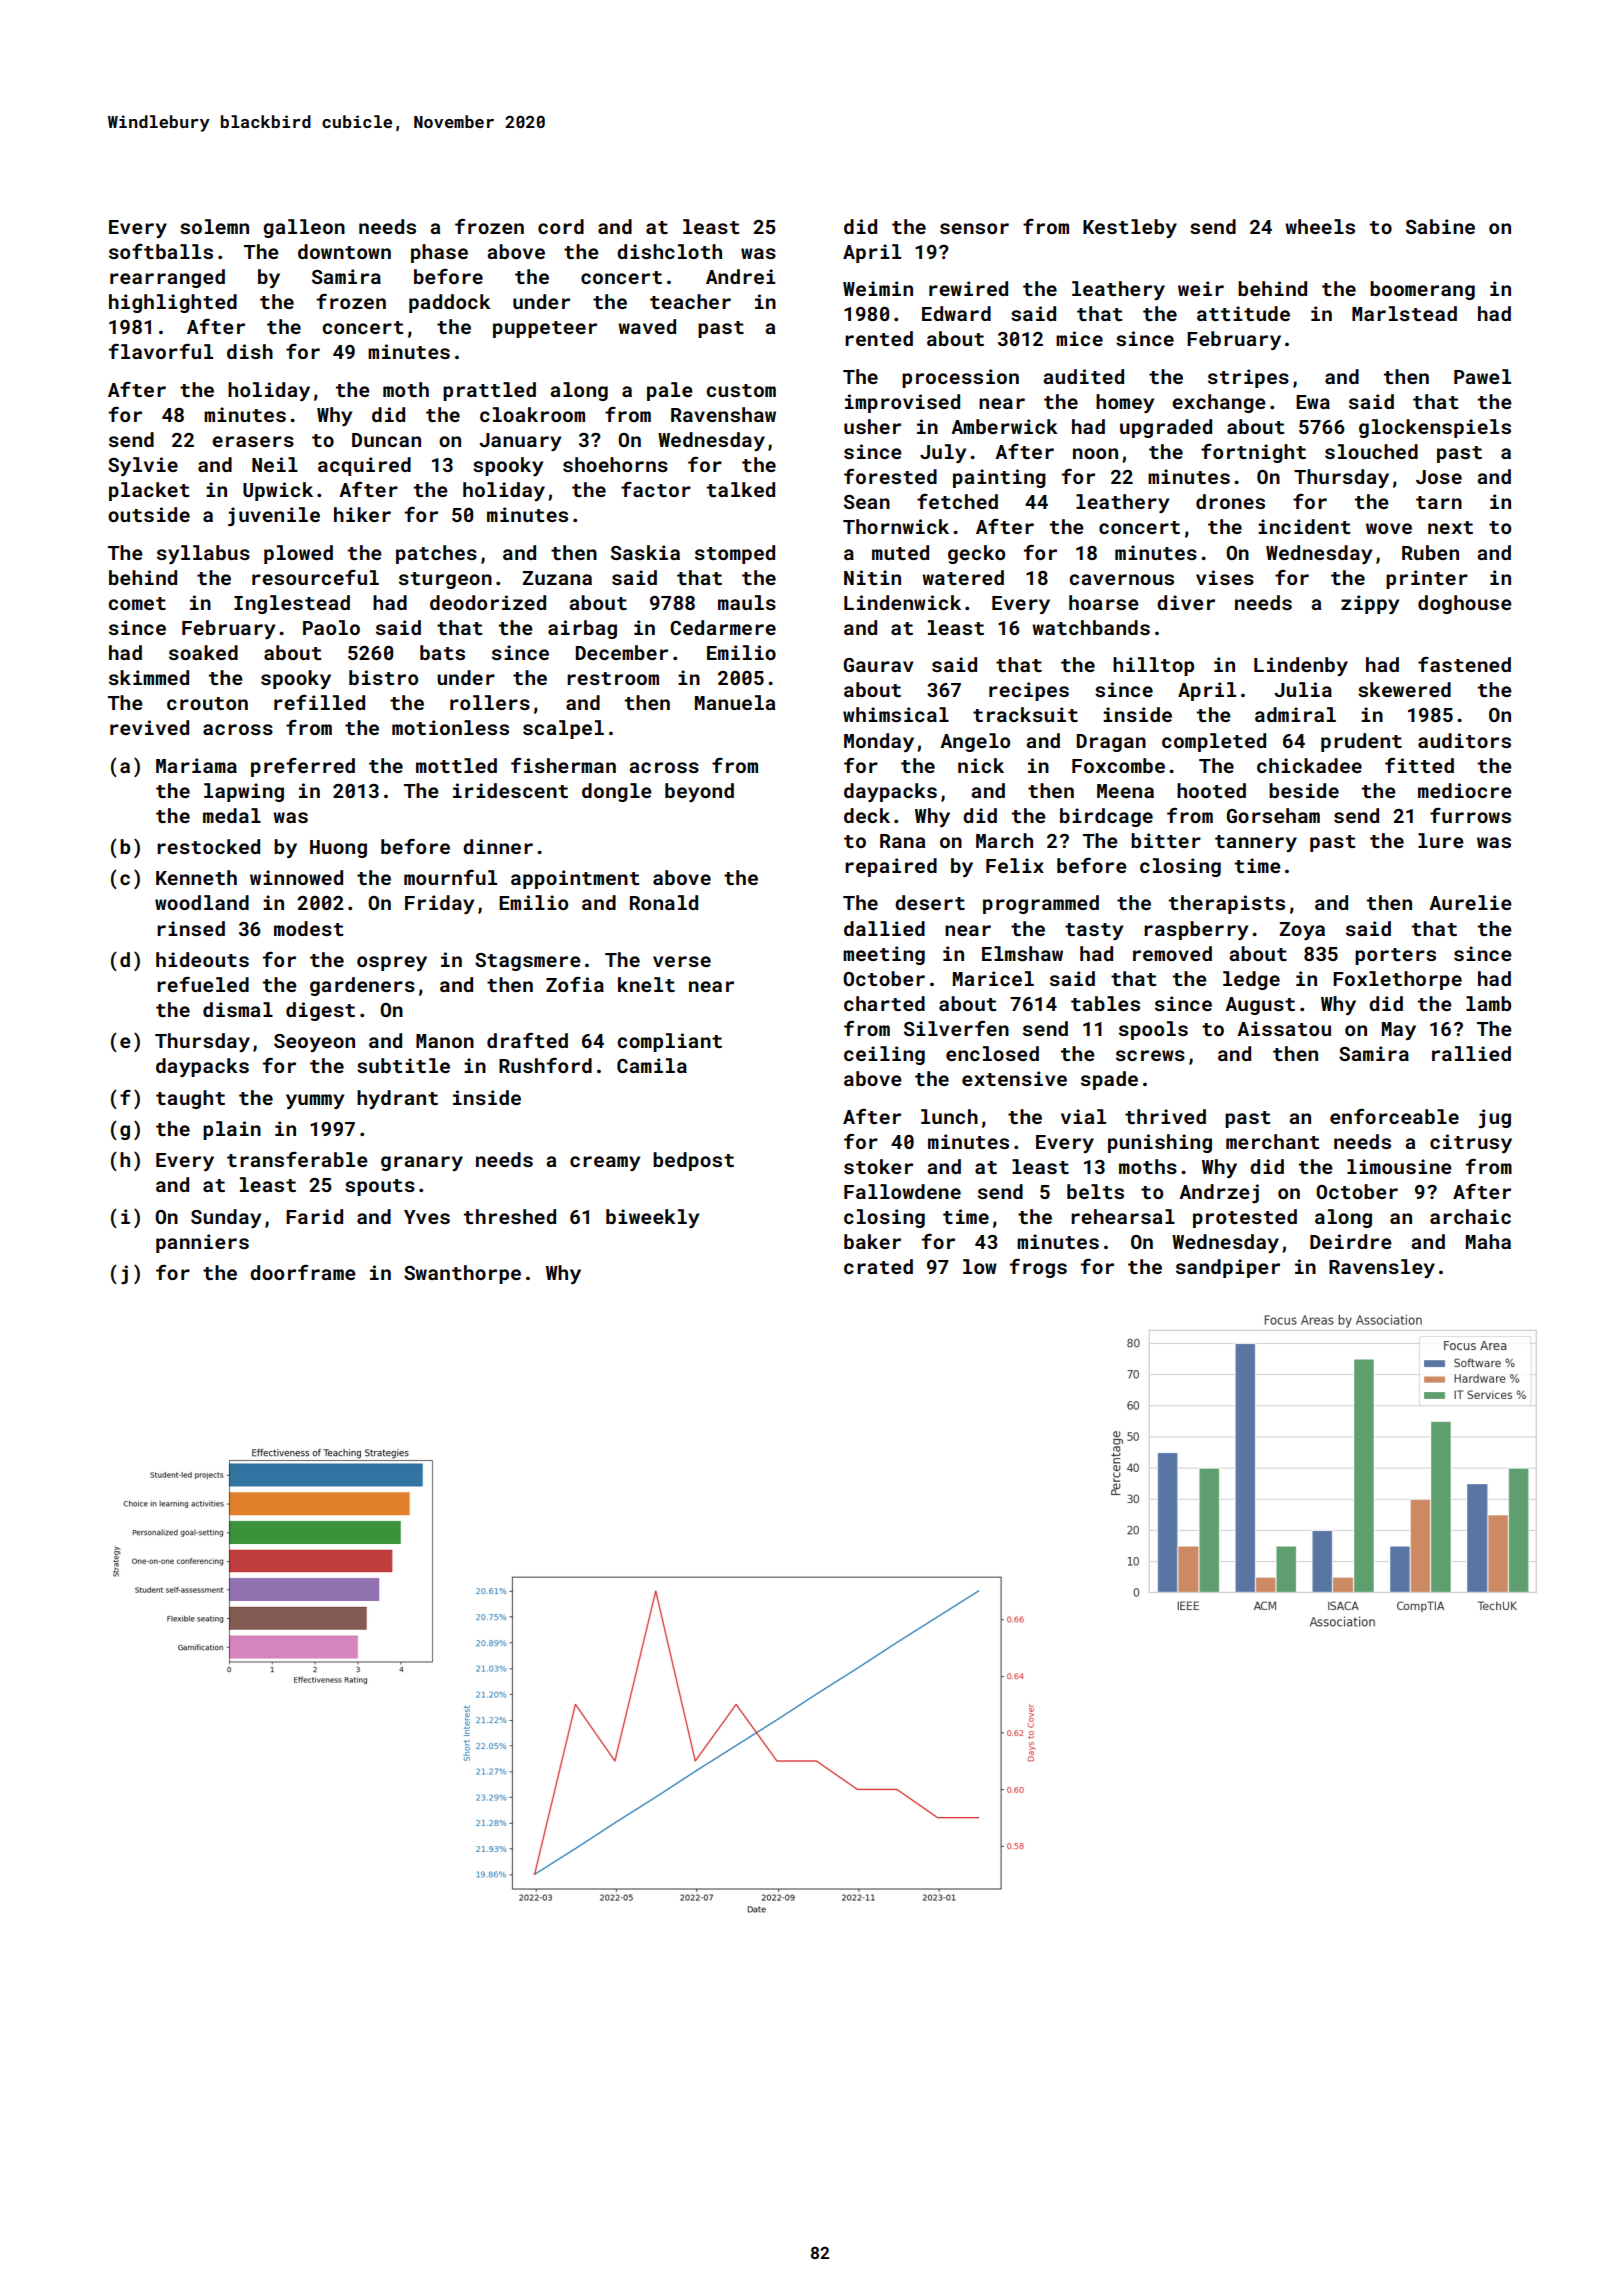  I want to click on Manuela, so click(735, 702).
